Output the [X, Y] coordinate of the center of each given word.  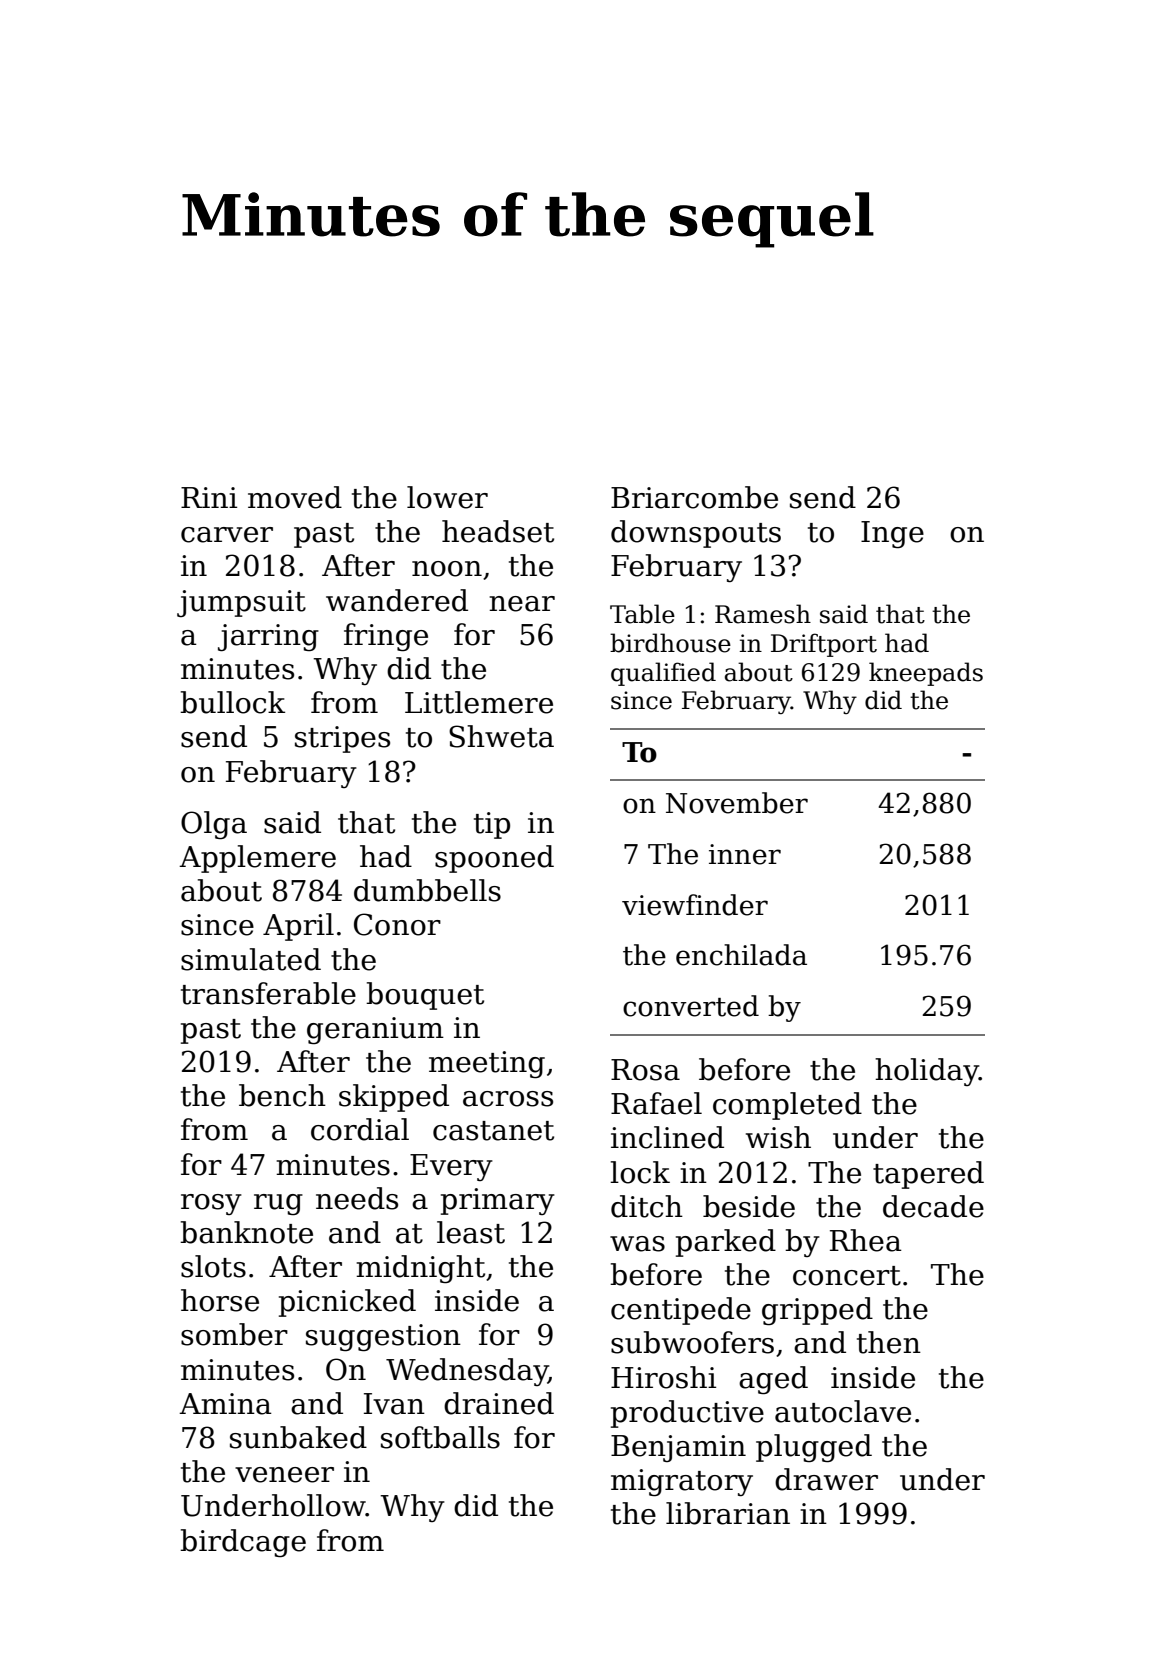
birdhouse [670, 643]
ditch [647, 1206]
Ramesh [763, 614]
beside [749, 1206]
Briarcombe [694, 497]
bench [282, 1095]
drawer [826, 1479]
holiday [927, 1072]
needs [357, 1198]
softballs [440, 1437]
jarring [268, 637]
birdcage [243, 1543]
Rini [209, 497]
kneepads [926, 674]
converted [691, 1006]
